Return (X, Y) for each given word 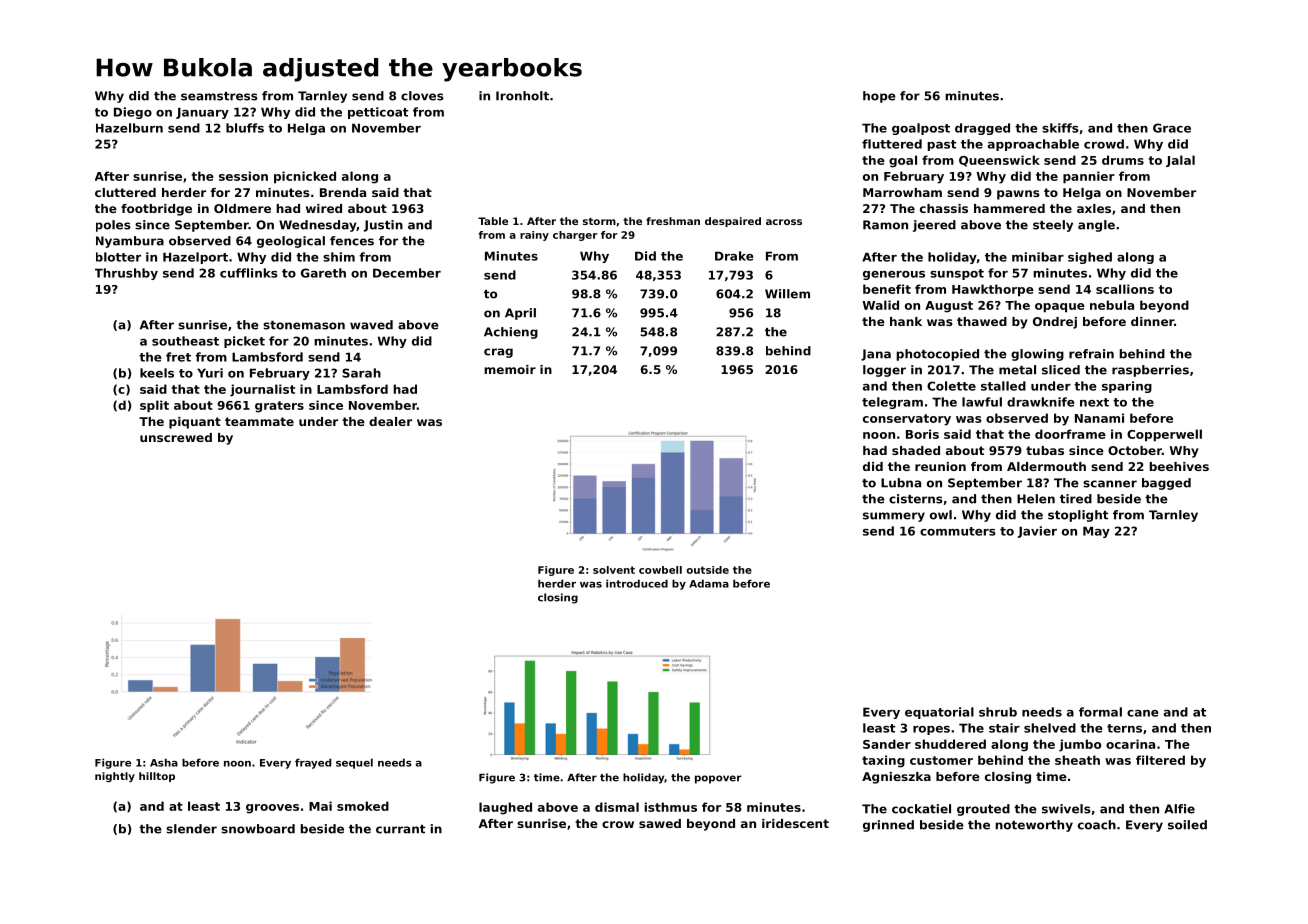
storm (599, 221)
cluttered (125, 192)
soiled (1187, 825)
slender (191, 829)
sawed (660, 823)
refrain (1091, 354)
